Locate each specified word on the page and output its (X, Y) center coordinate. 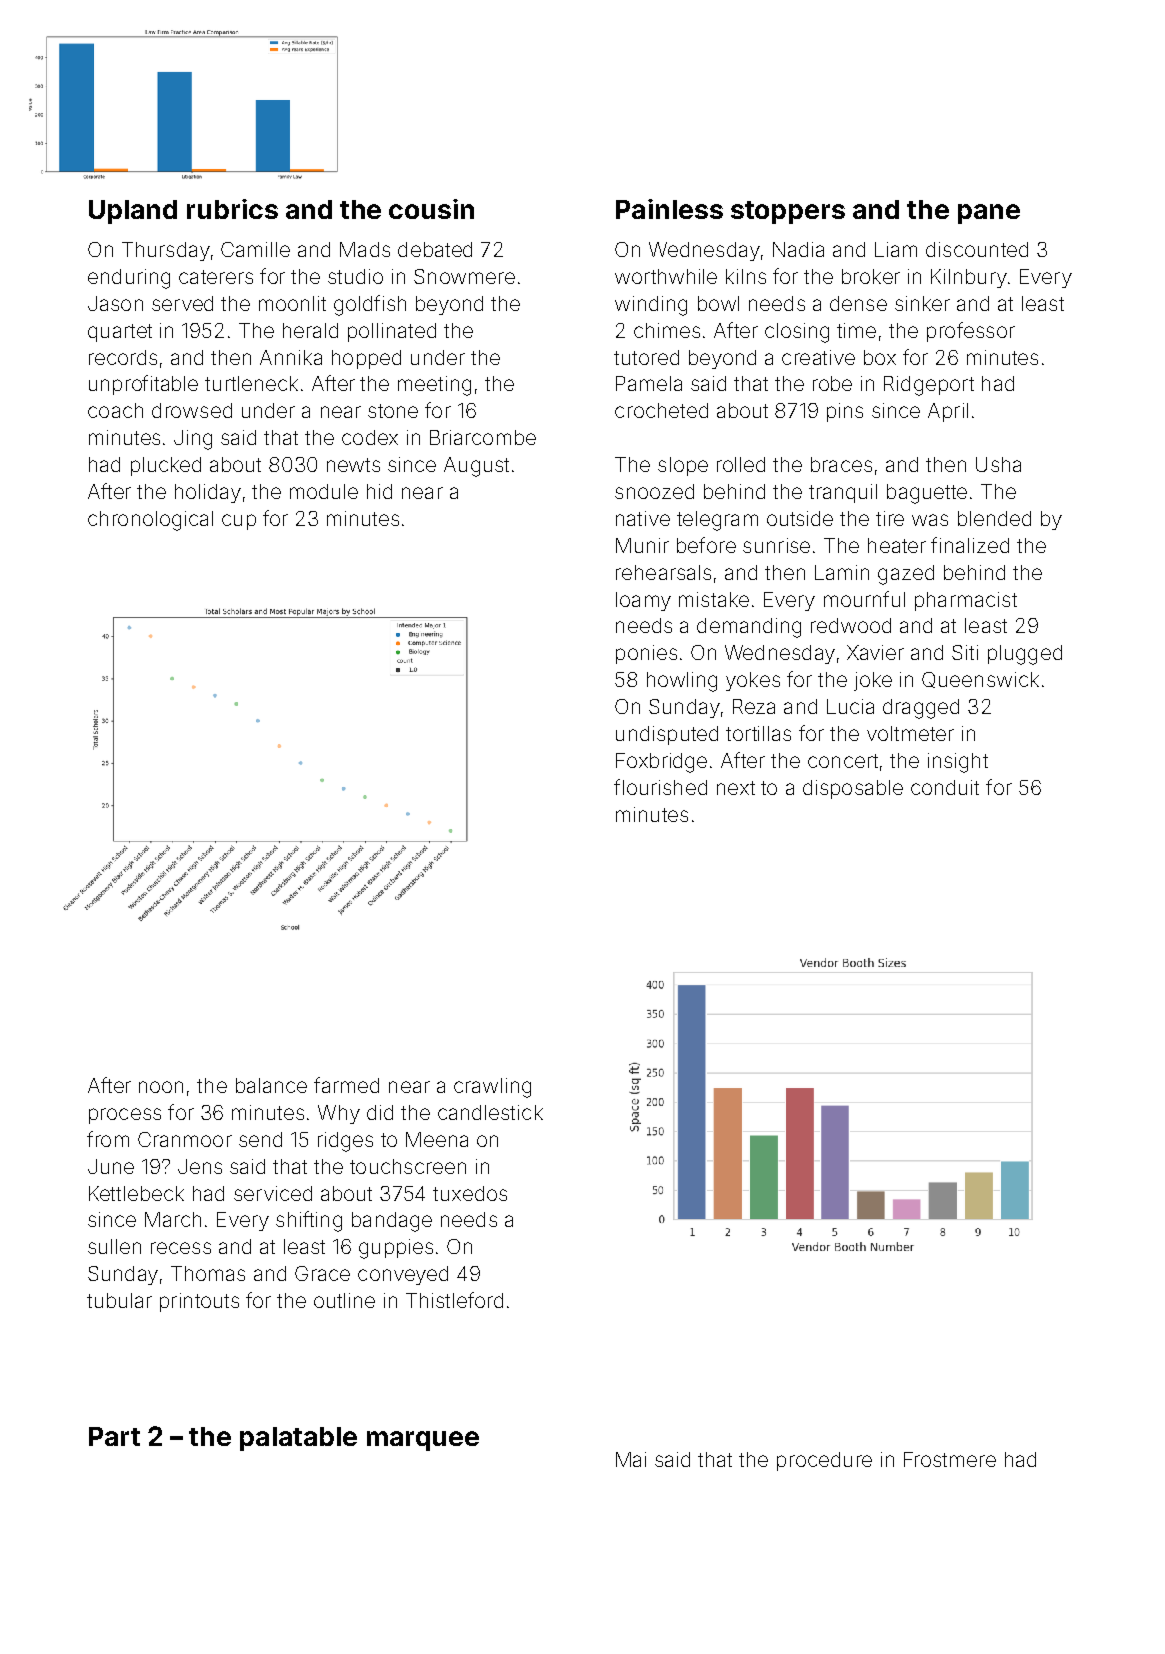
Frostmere (950, 1459)
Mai (631, 1459)
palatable (298, 1439)
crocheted (661, 410)
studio (355, 276)
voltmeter (910, 733)
